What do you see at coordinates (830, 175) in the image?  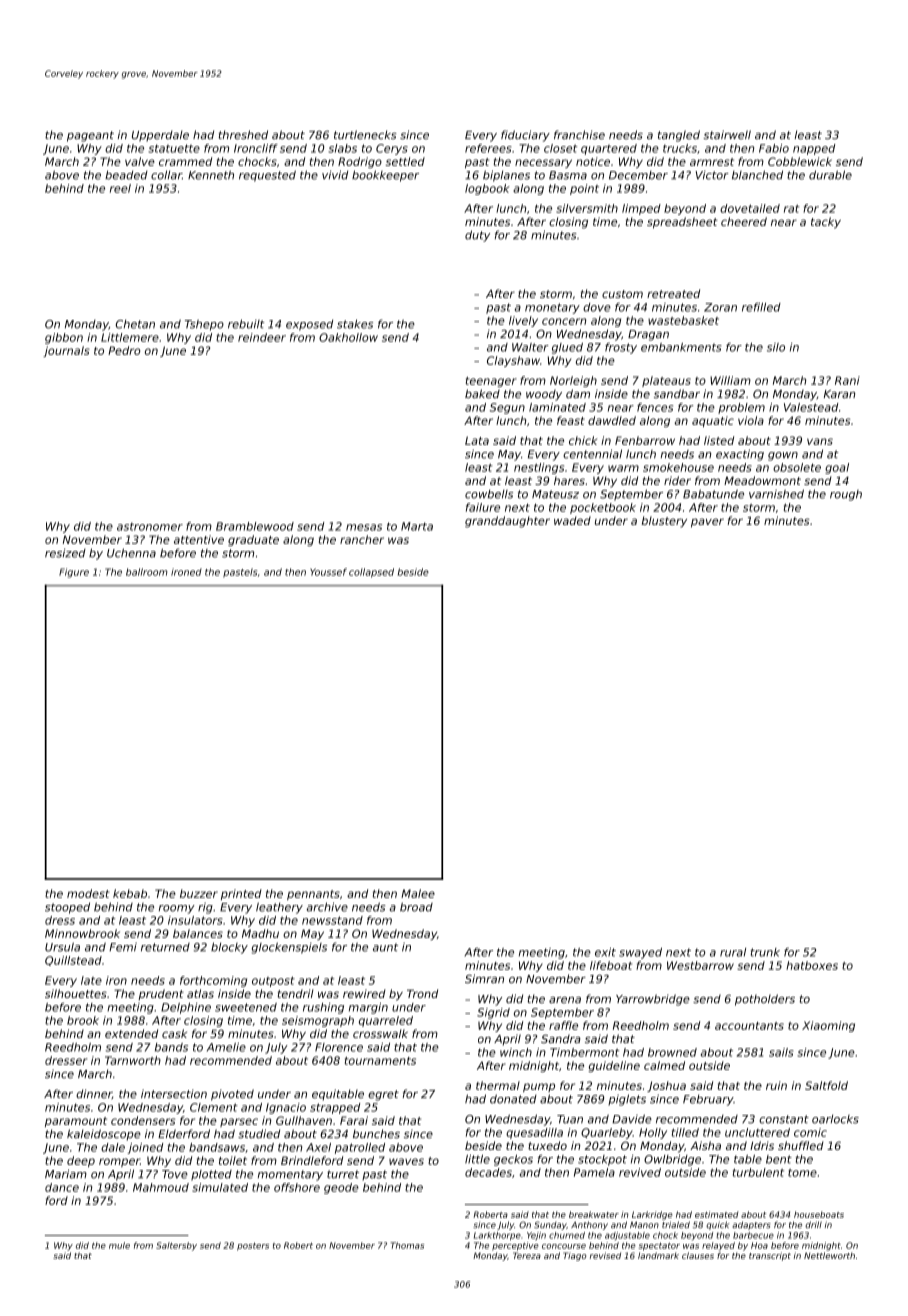 I see `durable` at bounding box center [830, 175].
